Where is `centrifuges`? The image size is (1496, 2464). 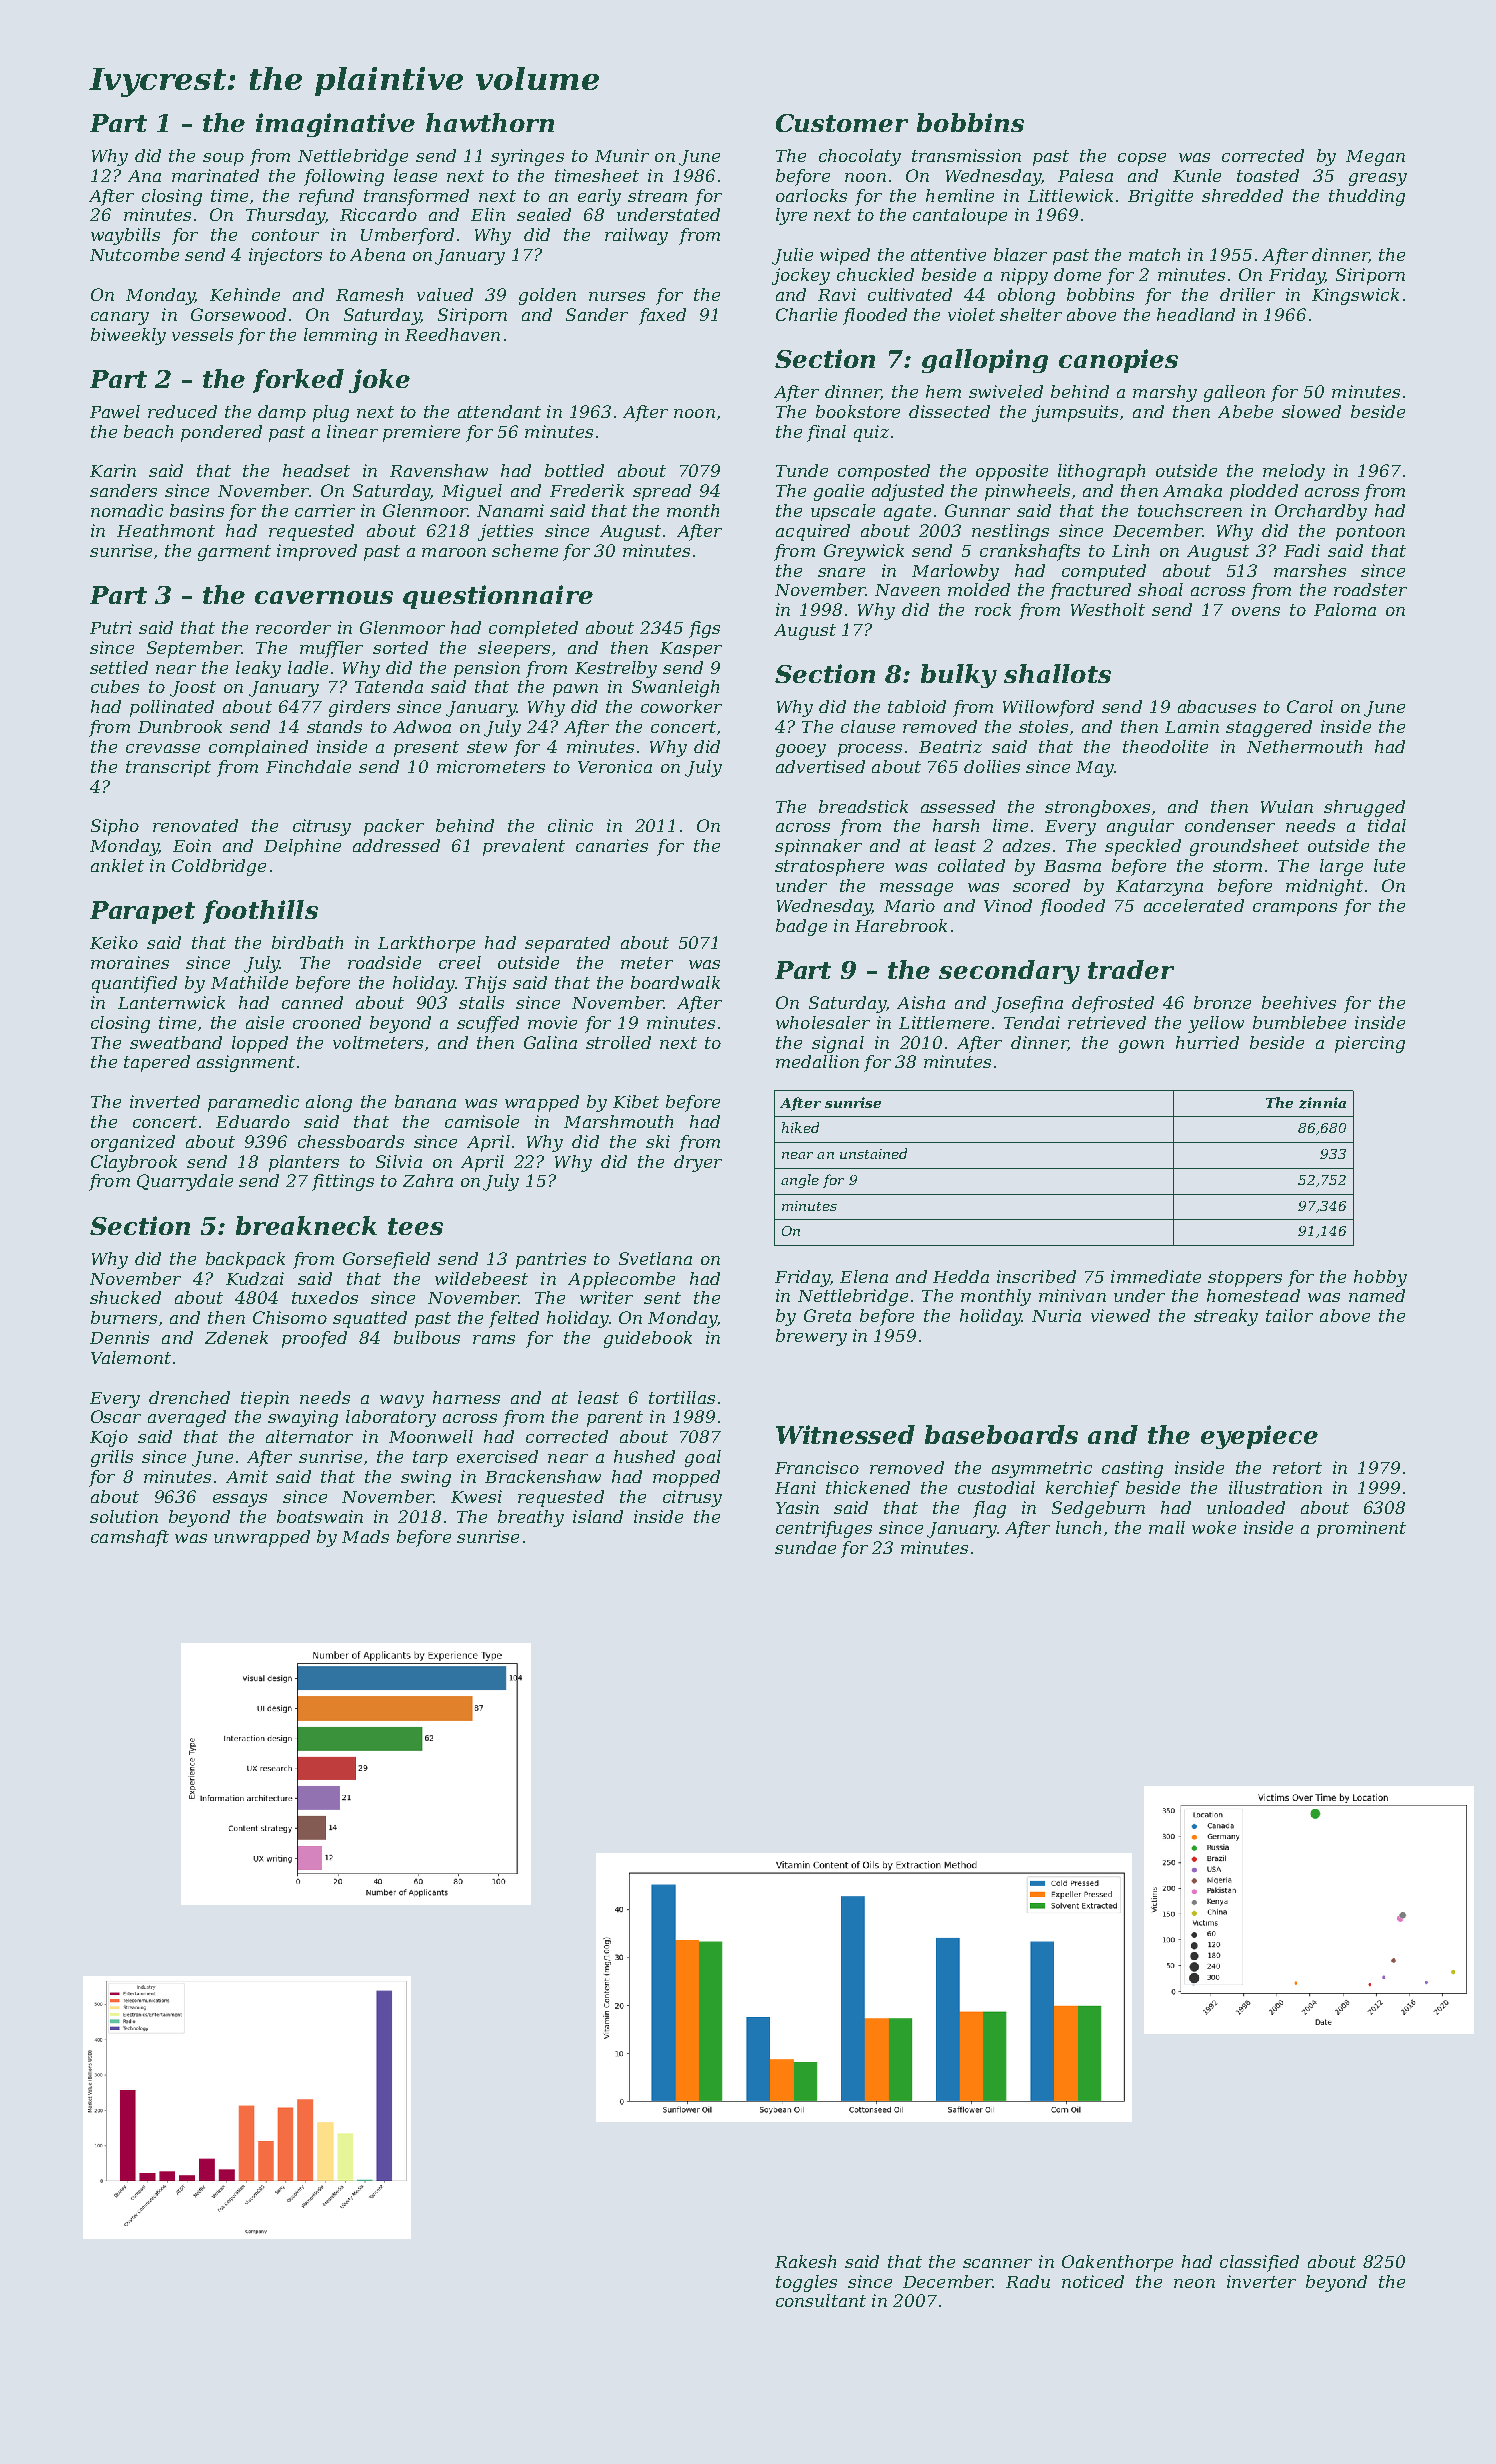
centrifuges is located at coordinates (824, 1529).
